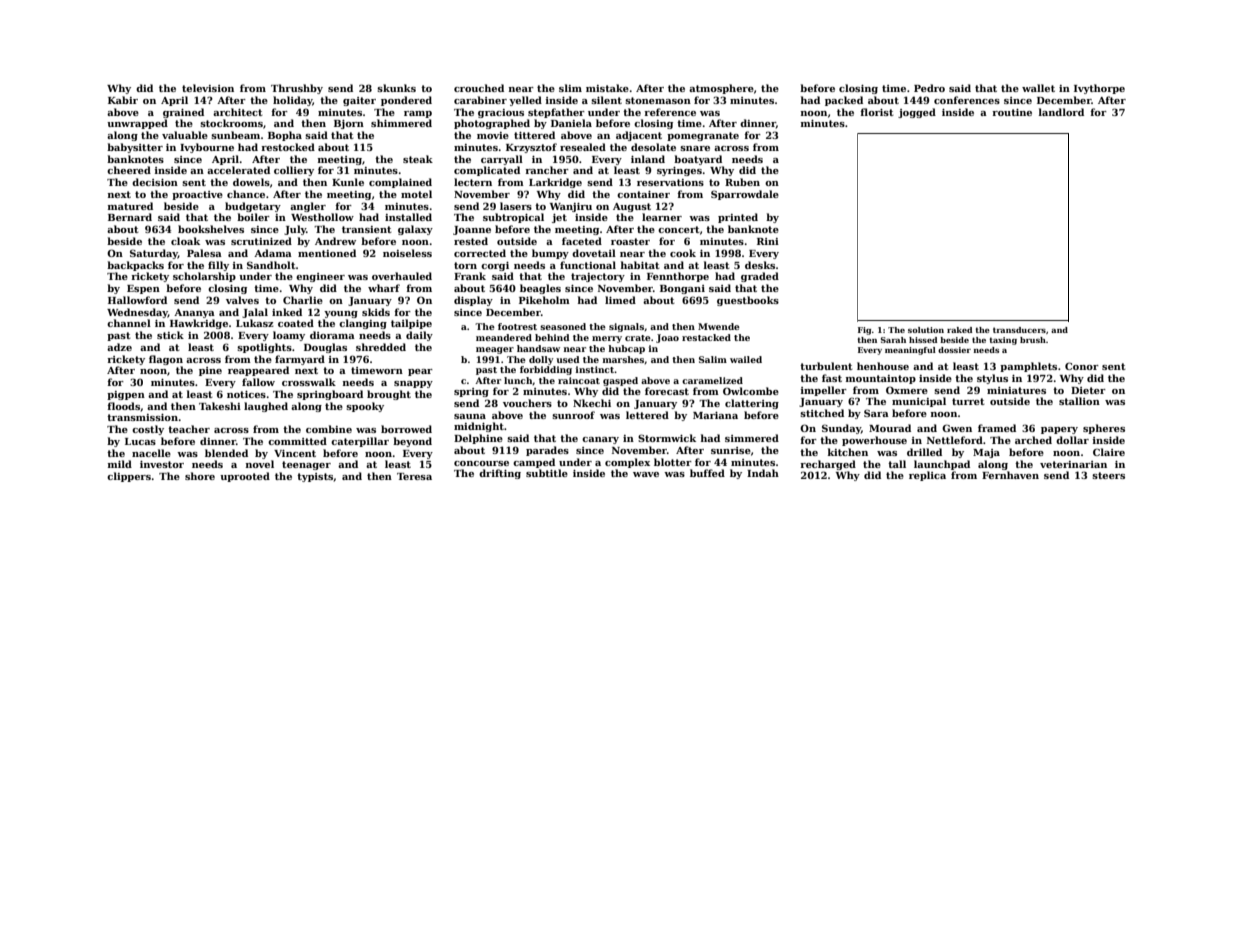  I want to click on accelerated, so click(238, 170).
